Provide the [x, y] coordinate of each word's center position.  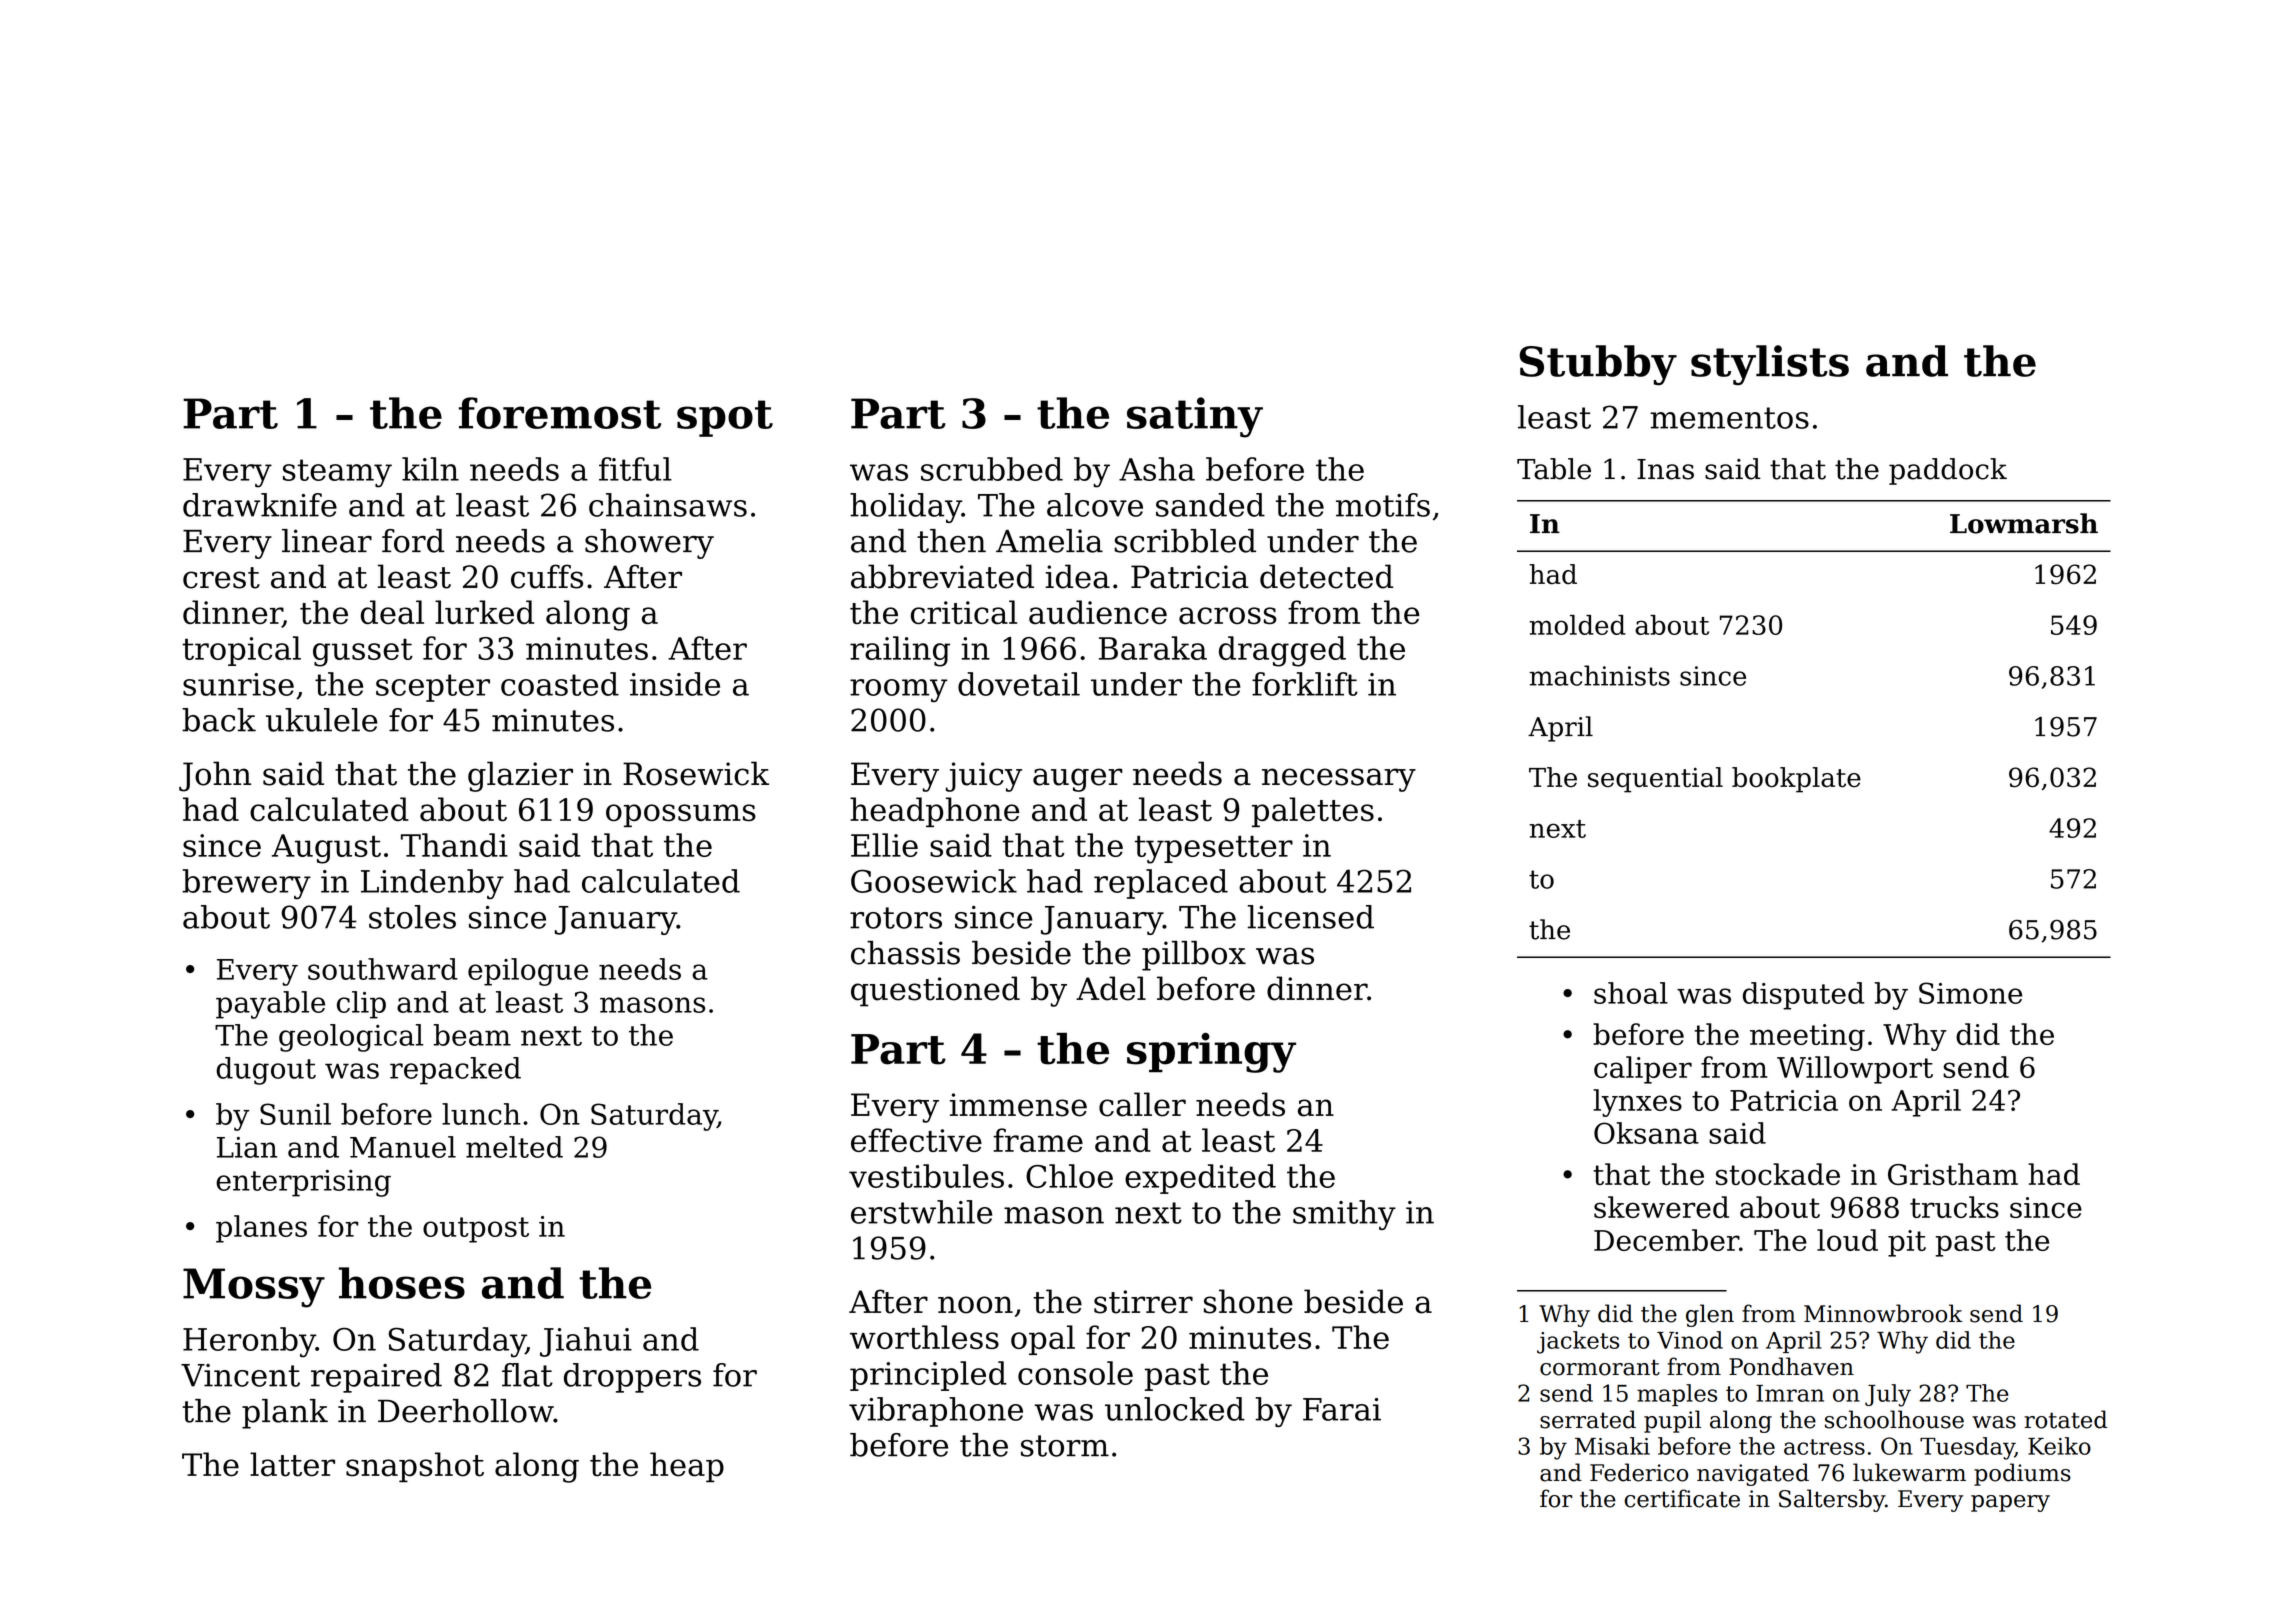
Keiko [2059, 1446]
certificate [1682, 1498]
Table [1554, 469]
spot [725, 418]
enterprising [303, 1183]
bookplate [1796, 780]
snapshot [415, 1467]
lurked [484, 612]
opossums [681, 815]
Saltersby [1832, 1500]
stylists [1770, 365]
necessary [1339, 780]
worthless [924, 1337]
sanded [1210, 505]
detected [1326, 576]
